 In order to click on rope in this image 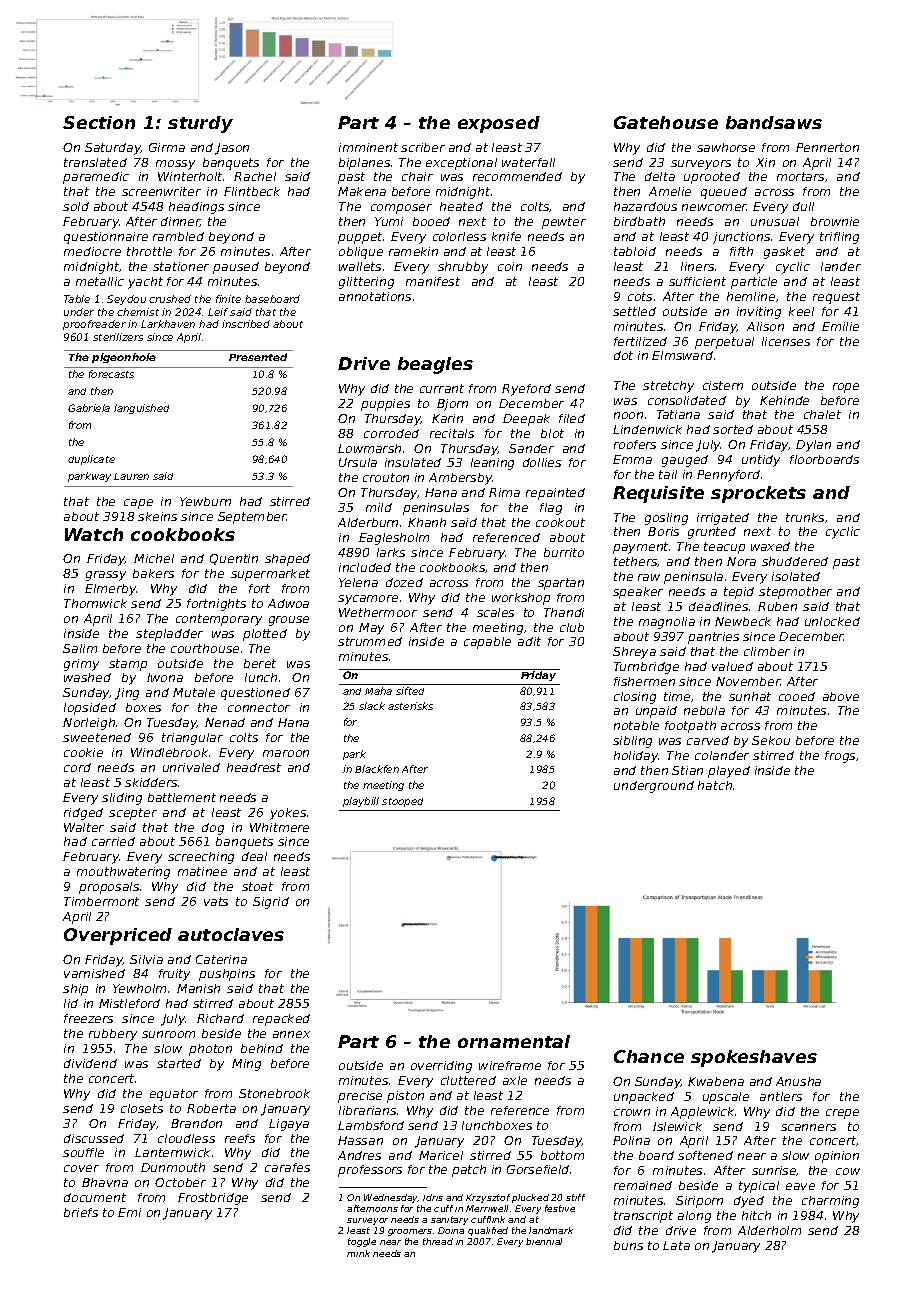, I will do `click(846, 388)`.
